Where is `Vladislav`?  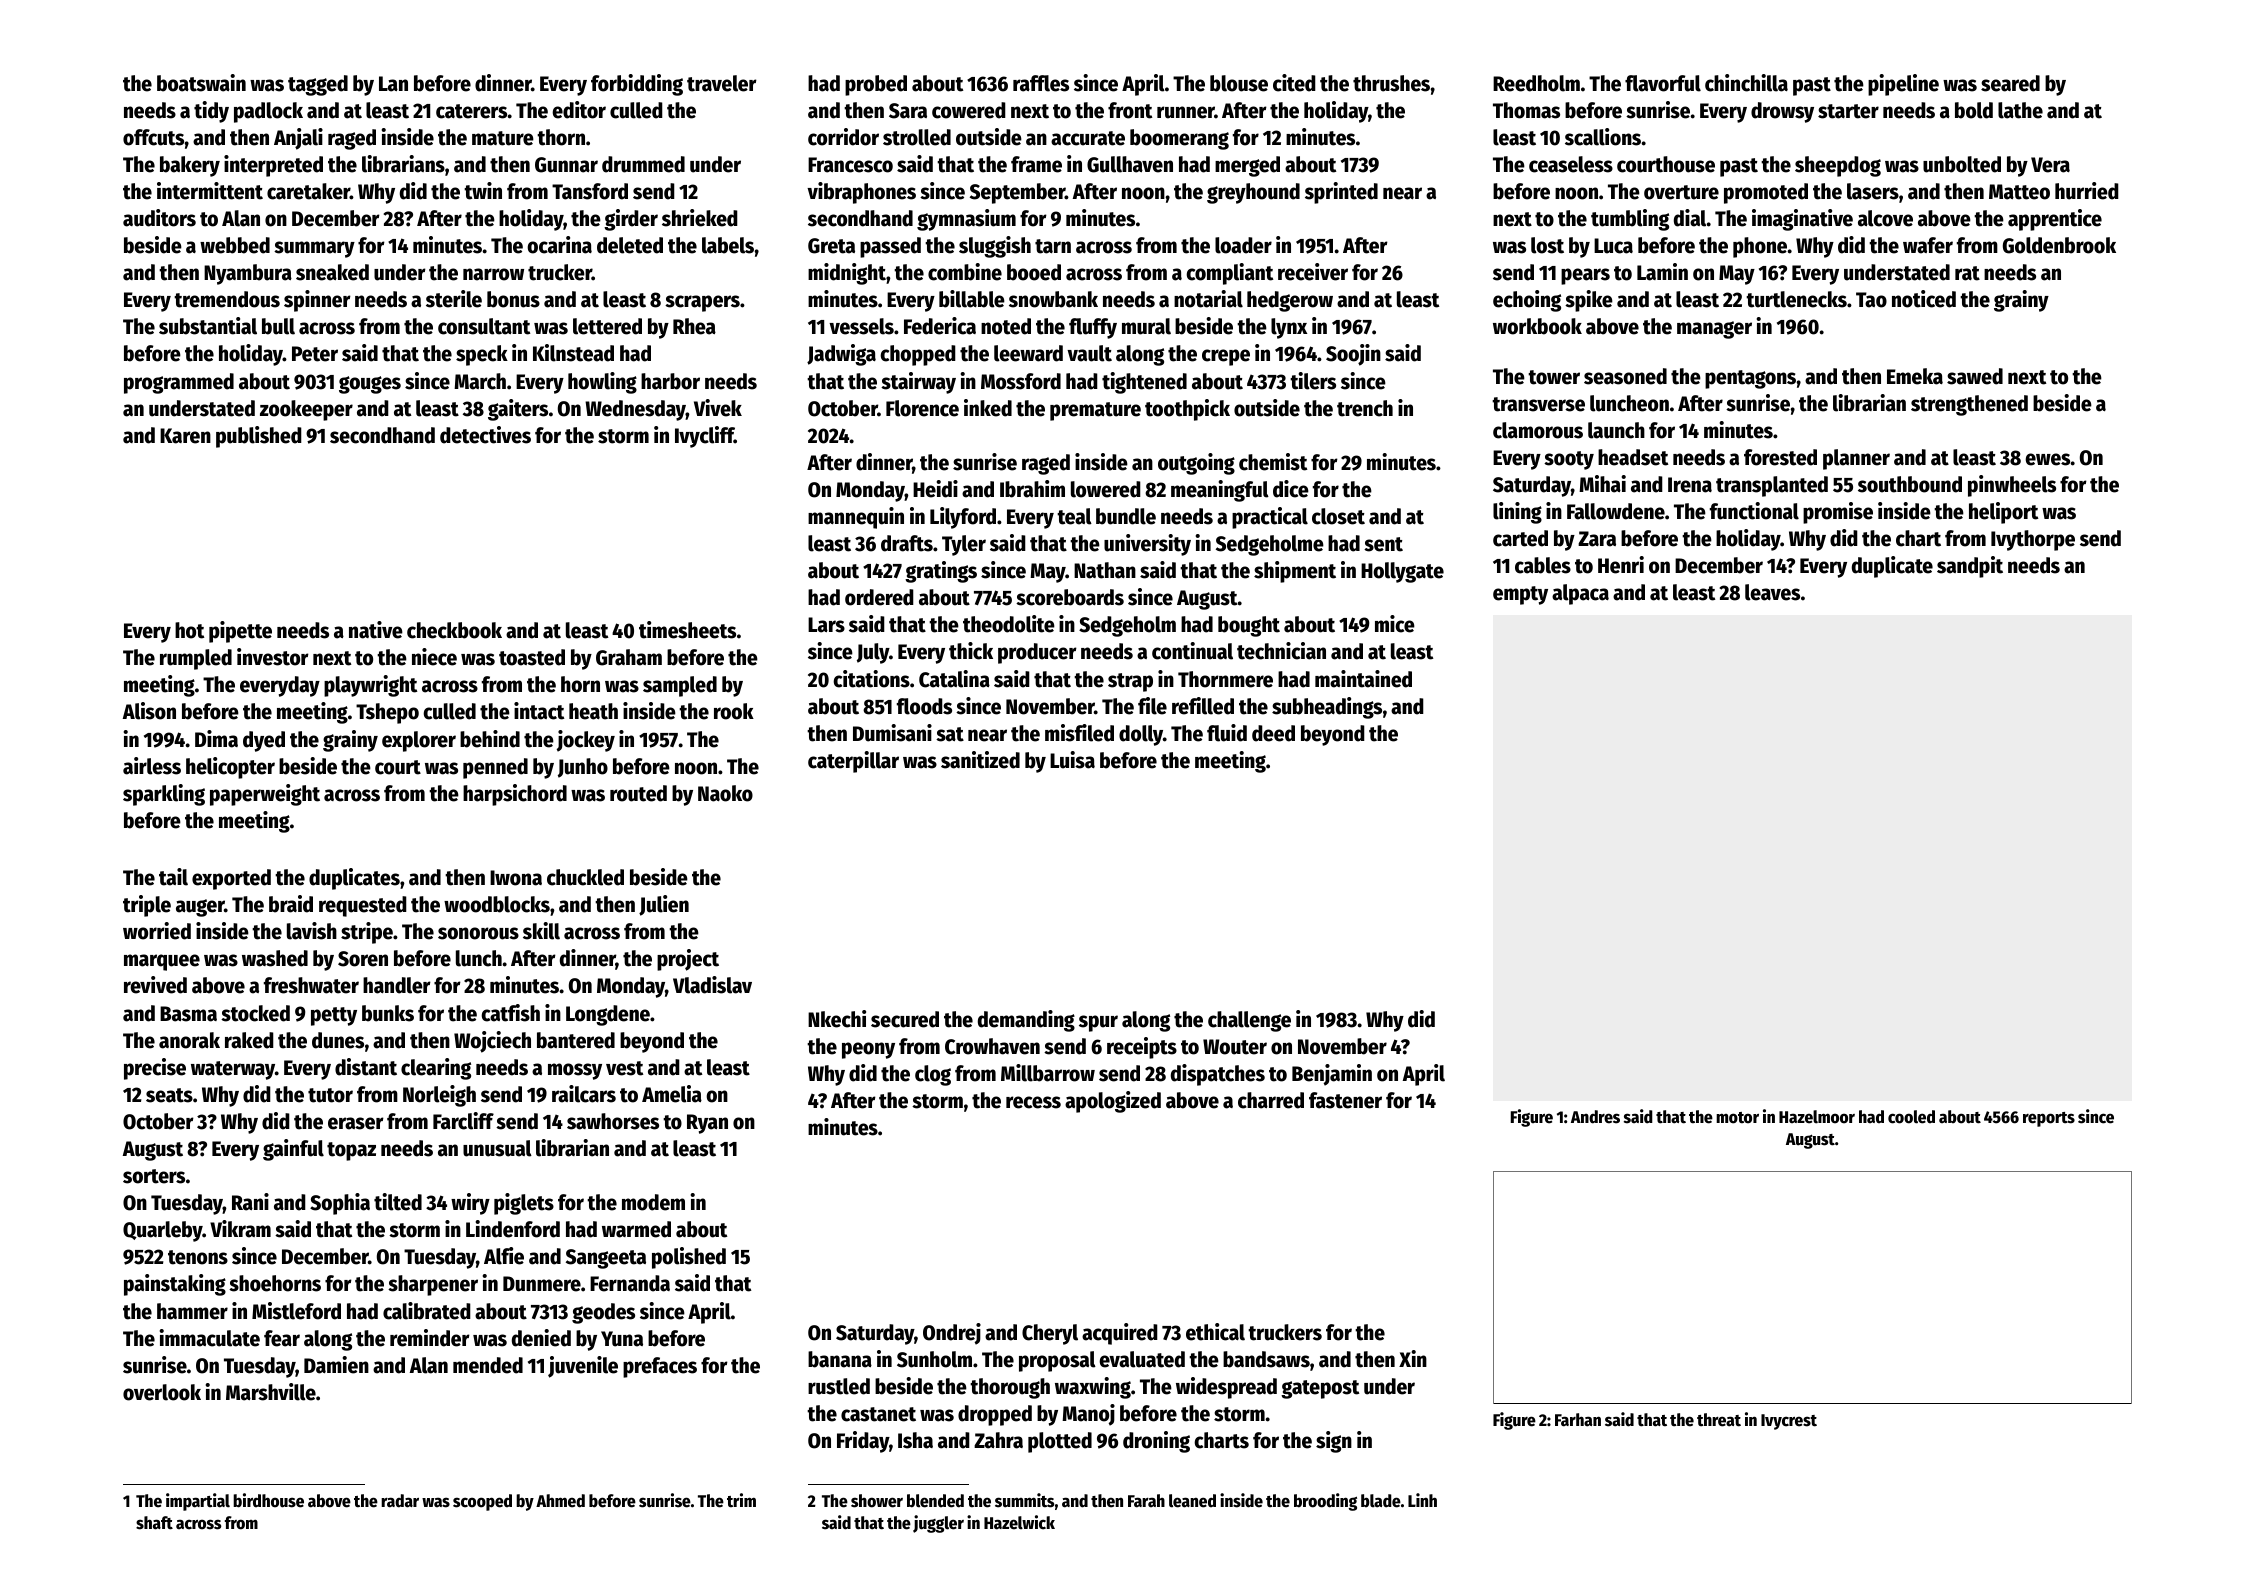
Vladislav is located at coordinates (712, 985).
